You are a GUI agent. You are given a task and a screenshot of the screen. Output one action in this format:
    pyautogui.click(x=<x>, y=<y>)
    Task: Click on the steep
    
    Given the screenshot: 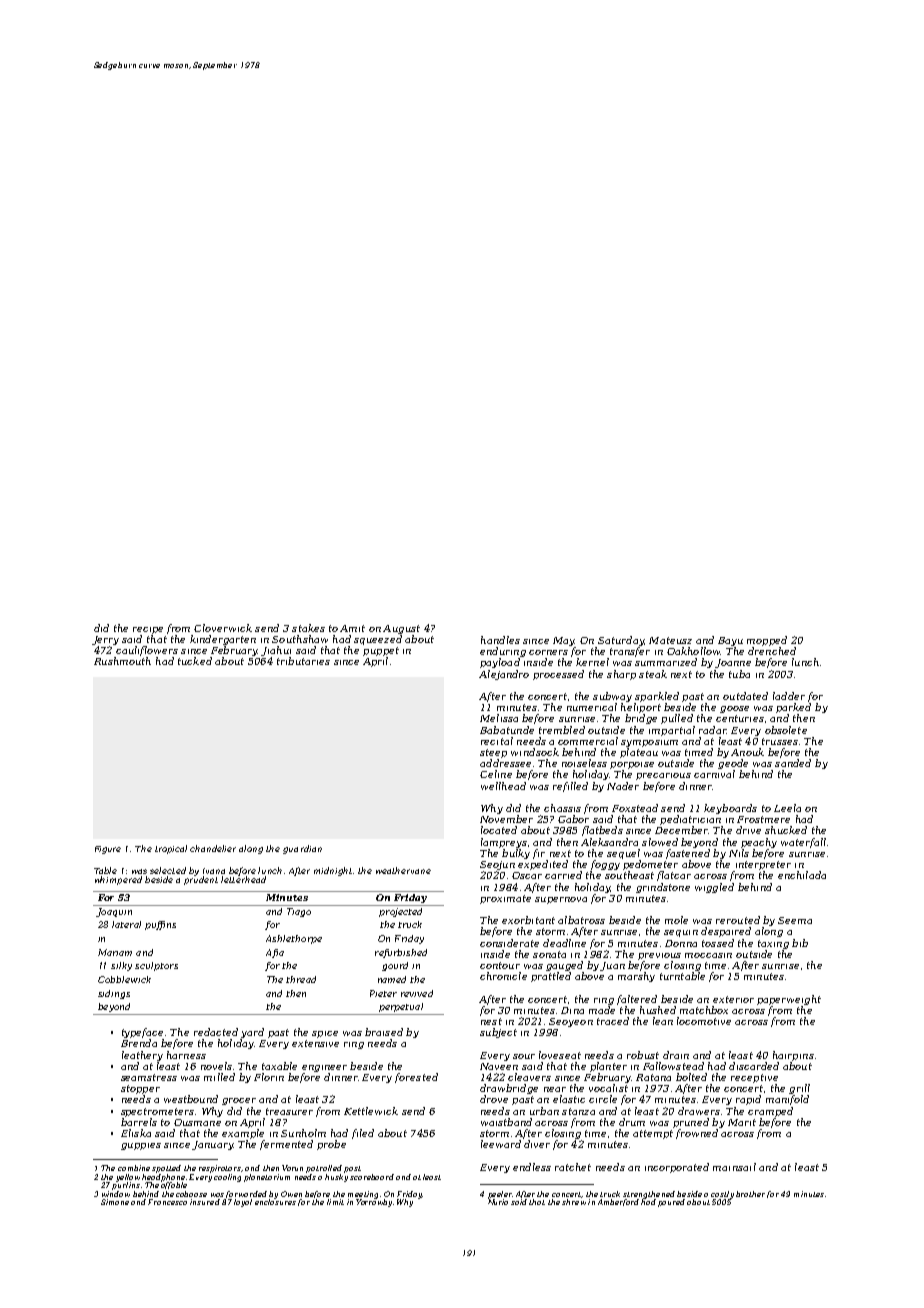 What is the action you would take?
    pyautogui.click(x=493, y=753)
